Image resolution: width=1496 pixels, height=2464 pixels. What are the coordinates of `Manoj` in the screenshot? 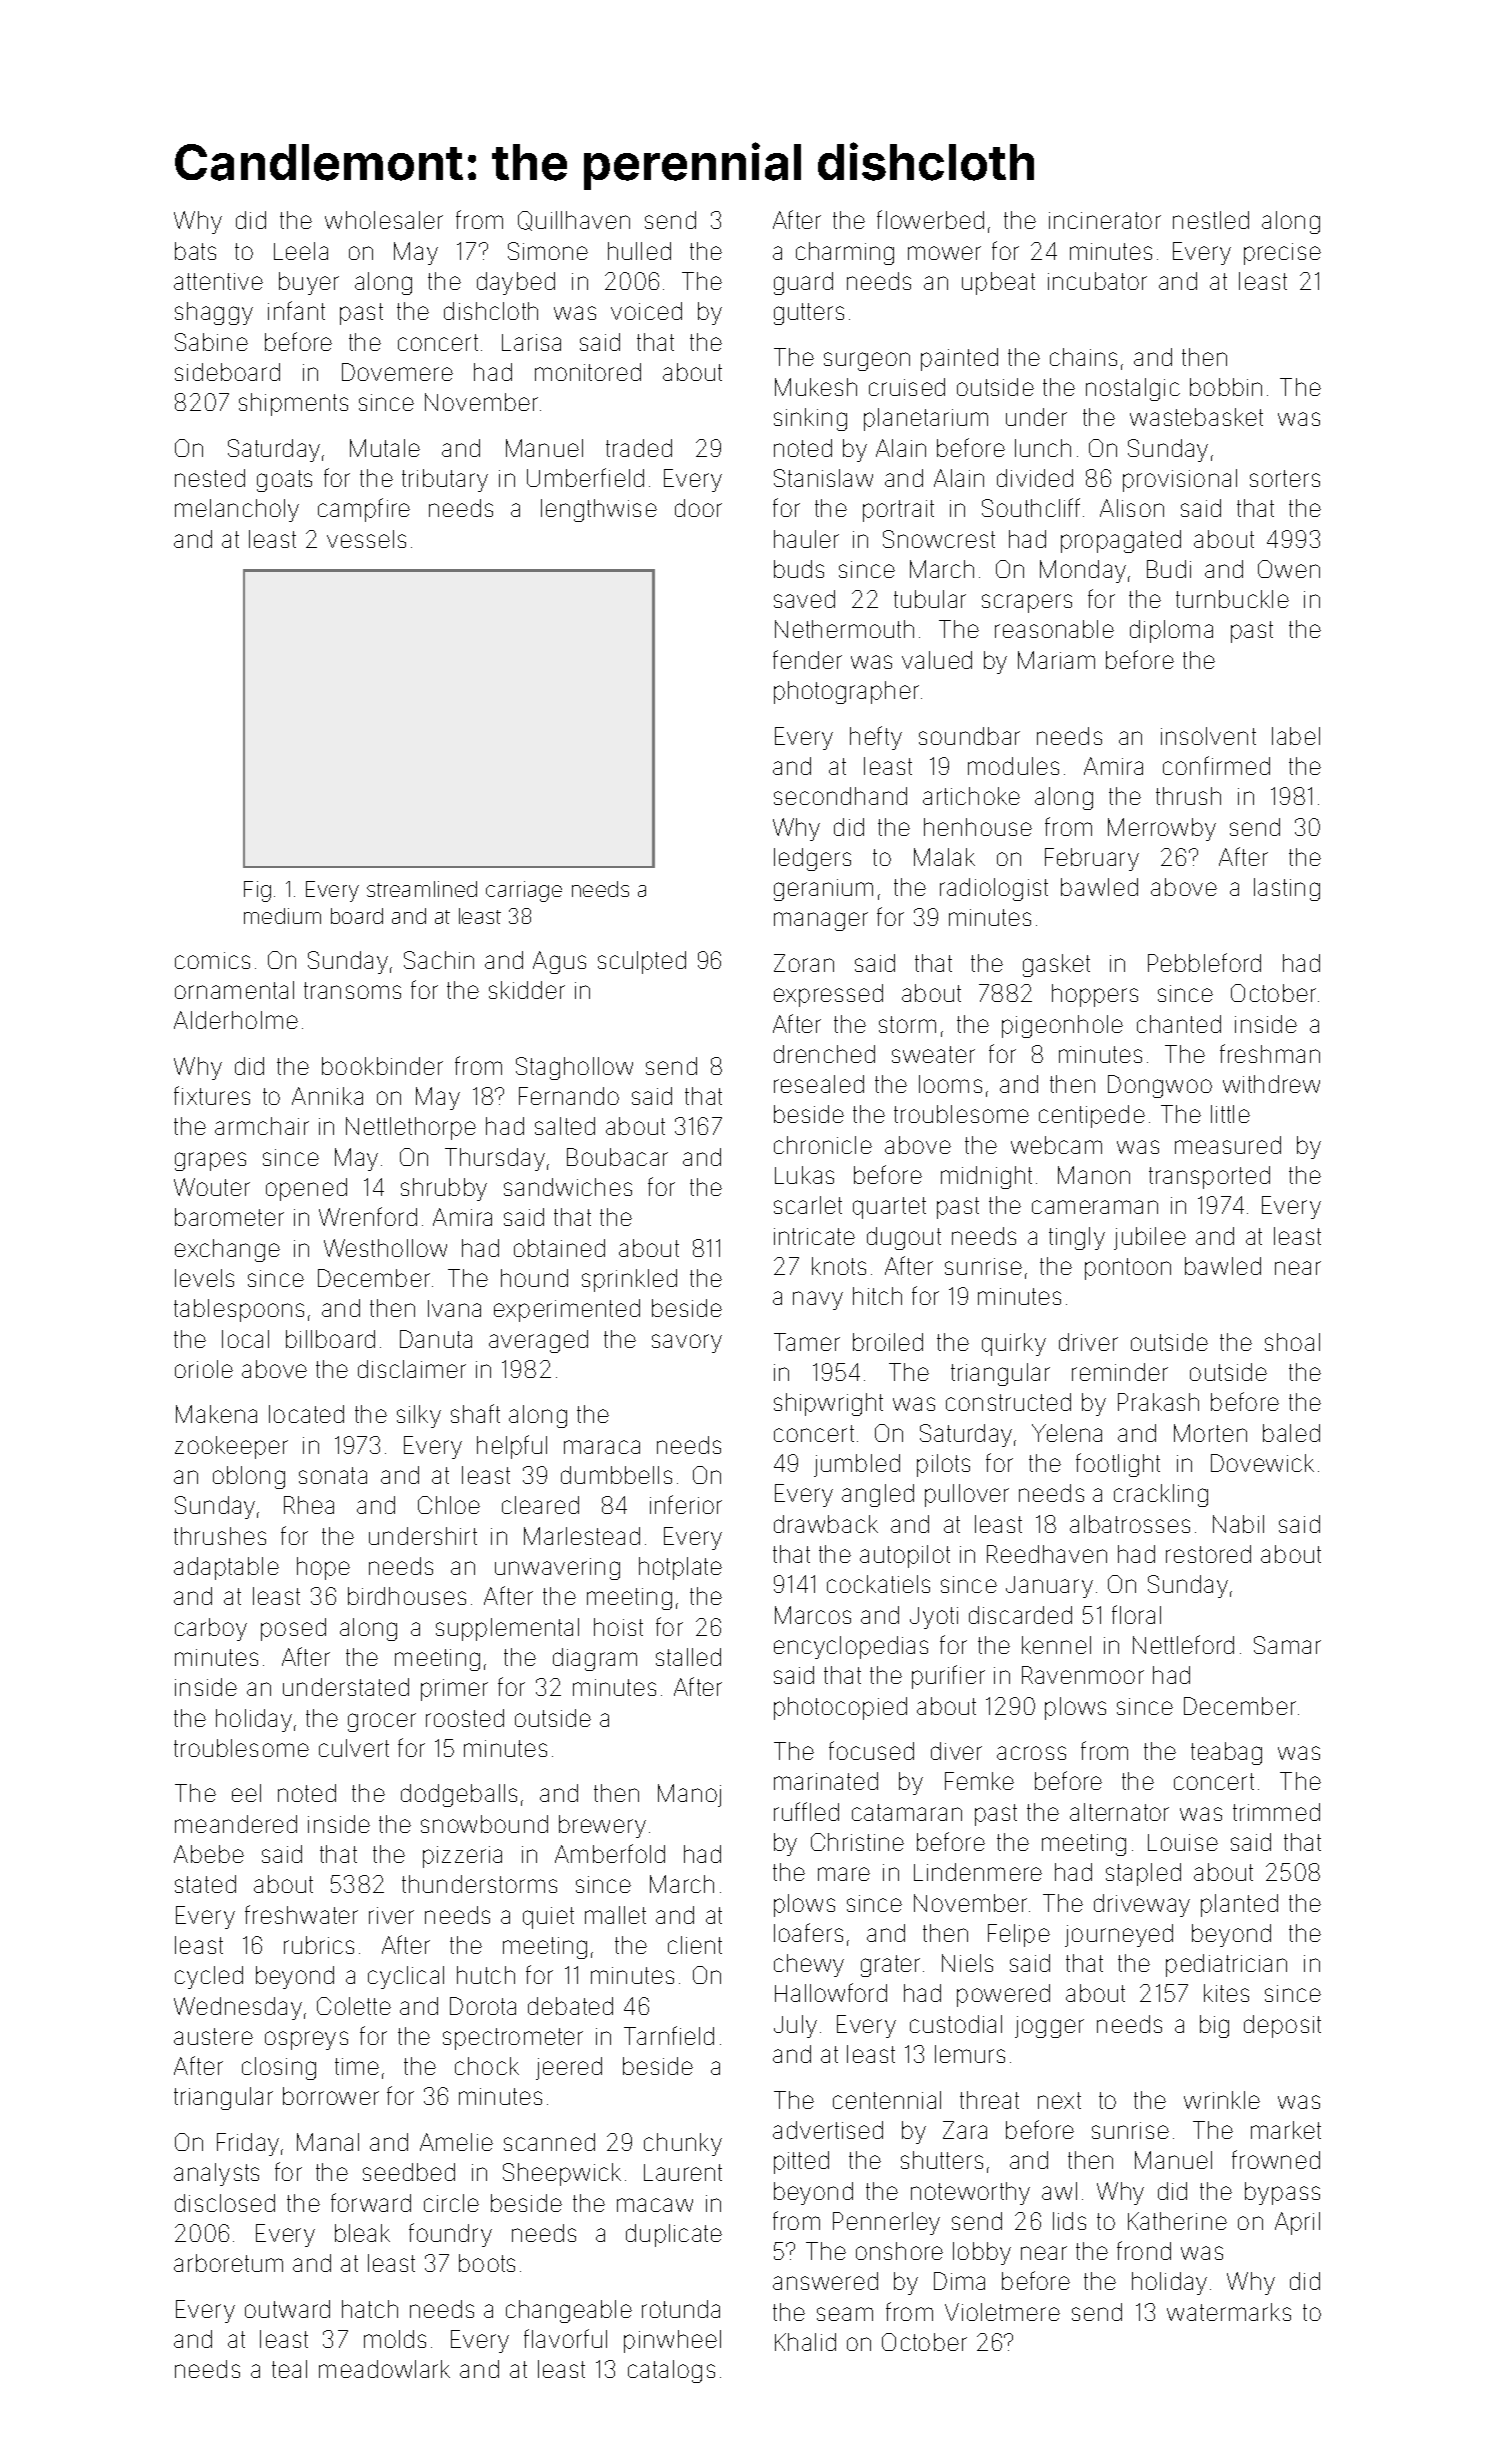 It's located at (689, 1795).
